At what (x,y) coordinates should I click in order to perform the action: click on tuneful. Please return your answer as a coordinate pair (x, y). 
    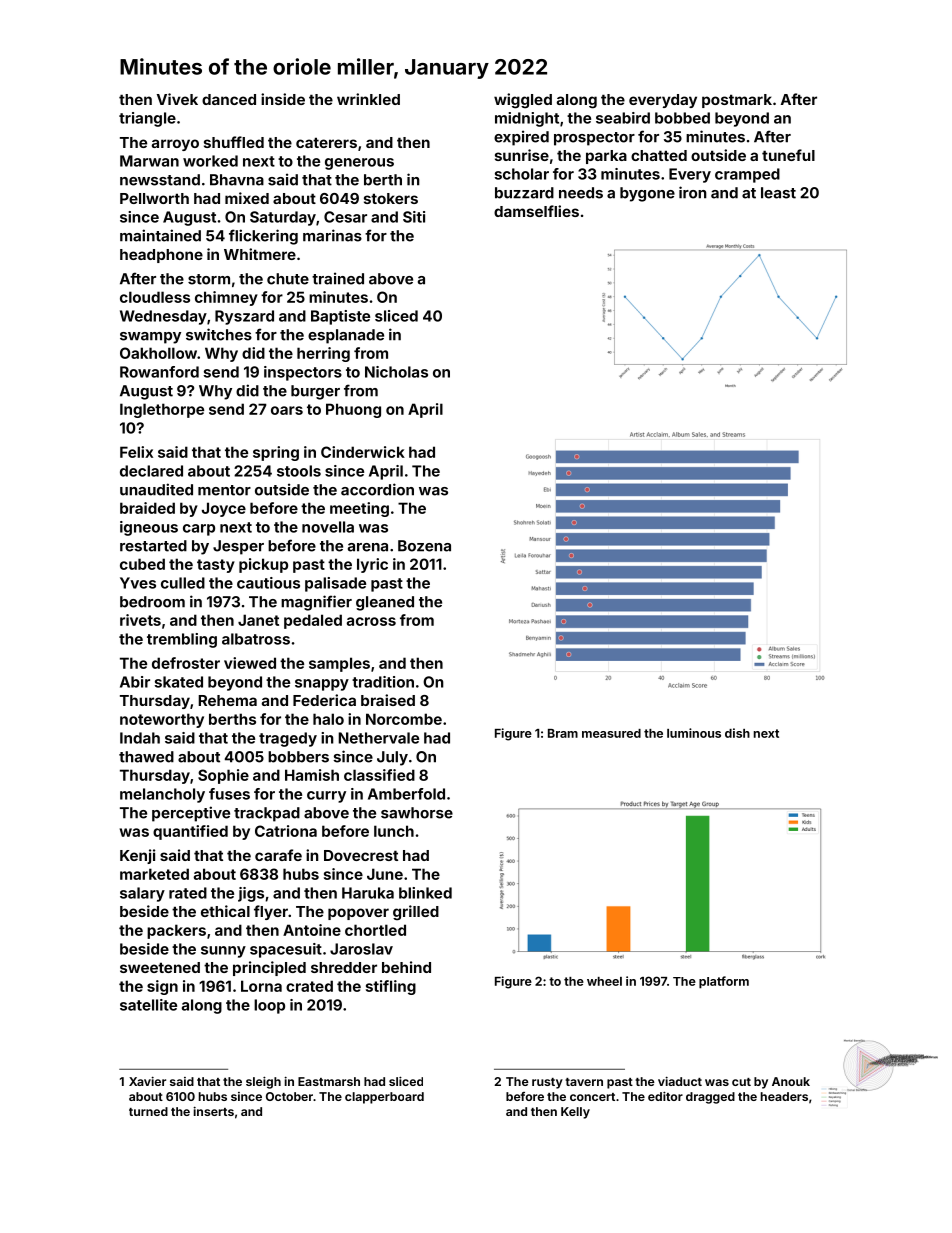
    Looking at the image, I should click on (788, 155).
